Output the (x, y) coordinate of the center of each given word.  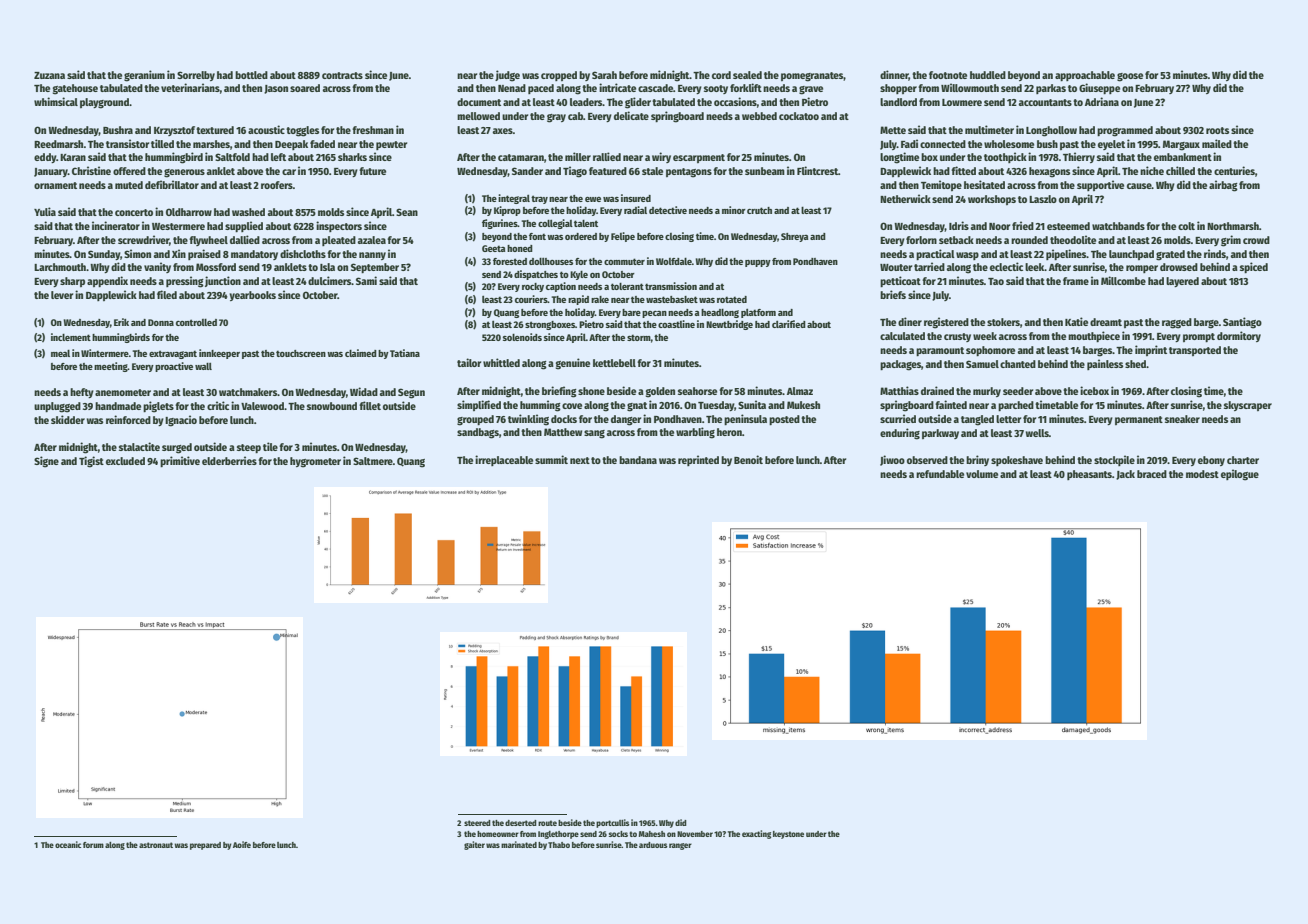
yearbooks (252, 296)
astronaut (156, 845)
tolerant (627, 286)
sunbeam (765, 171)
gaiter (474, 845)
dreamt (1106, 322)
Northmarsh (1233, 226)
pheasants (1089, 475)
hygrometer (315, 462)
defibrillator (172, 184)
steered (477, 823)
